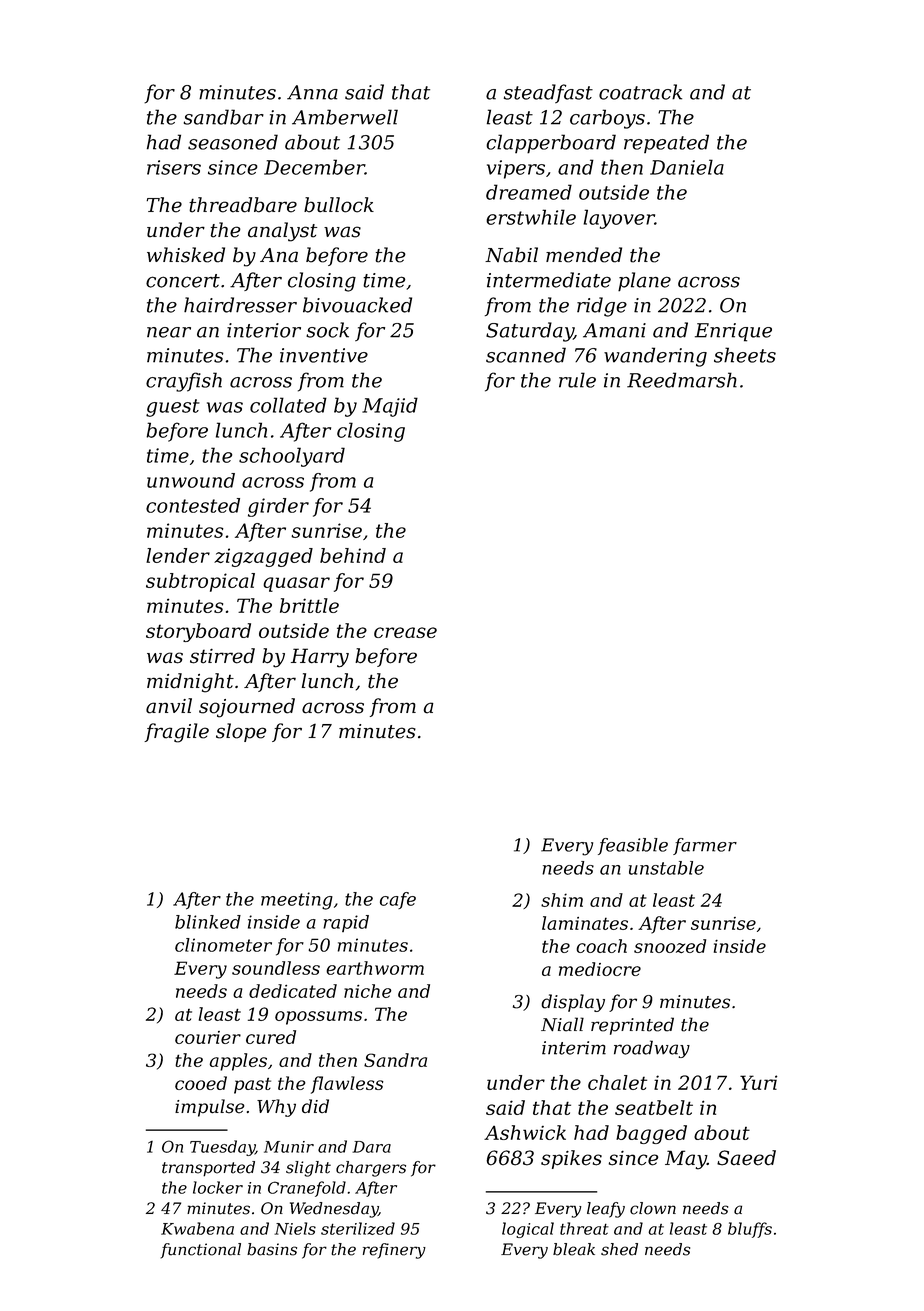  What do you see at coordinates (405, 632) in the screenshot?
I see `crease` at bounding box center [405, 632].
